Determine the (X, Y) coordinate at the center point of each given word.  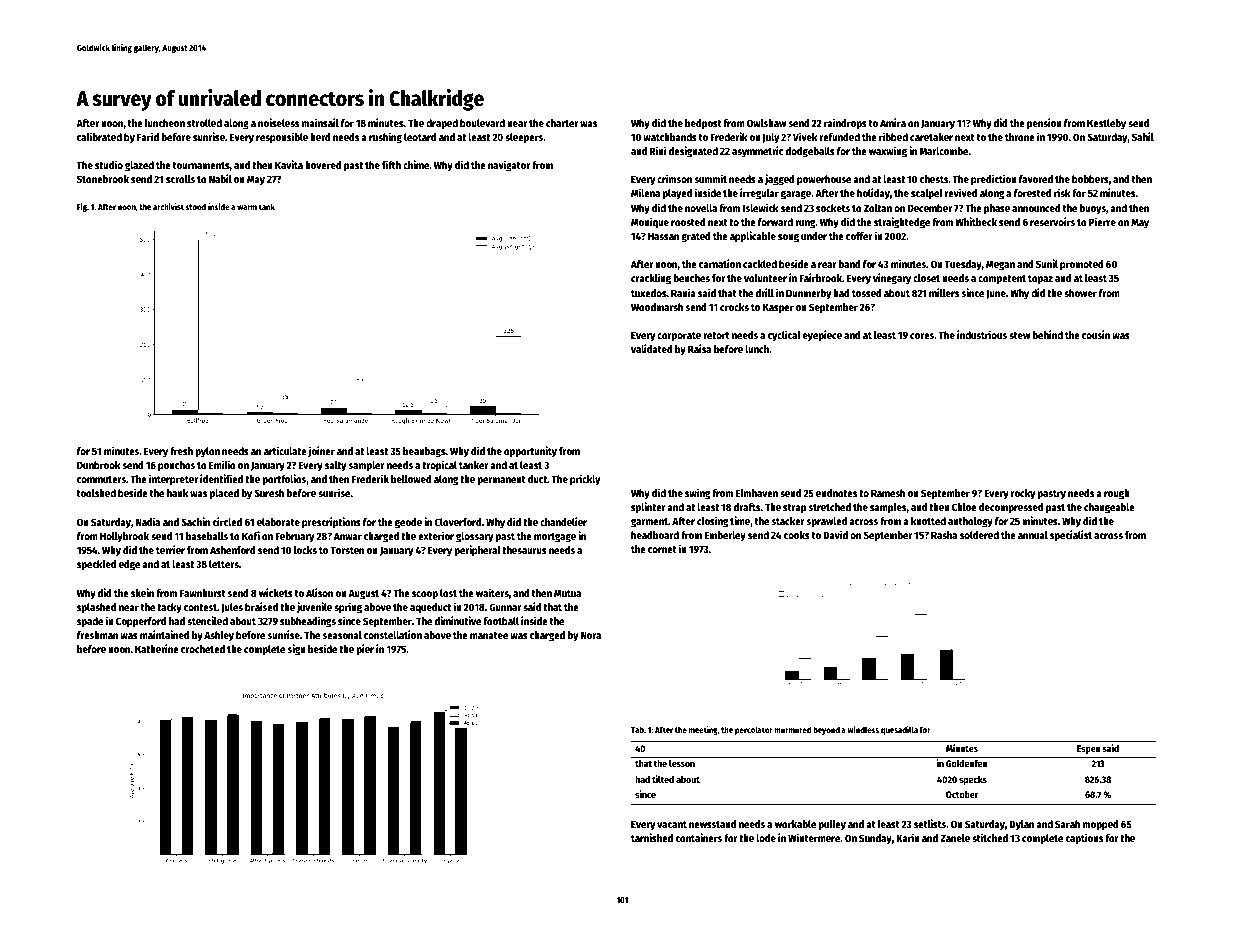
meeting (703, 730)
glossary (474, 537)
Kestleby (1106, 124)
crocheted (203, 649)
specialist (1071, 536)
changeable (1109, 508)
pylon (207, 452)
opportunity (530, 452)
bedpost (703, 124)
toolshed (96, 493)
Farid (148, 136)
